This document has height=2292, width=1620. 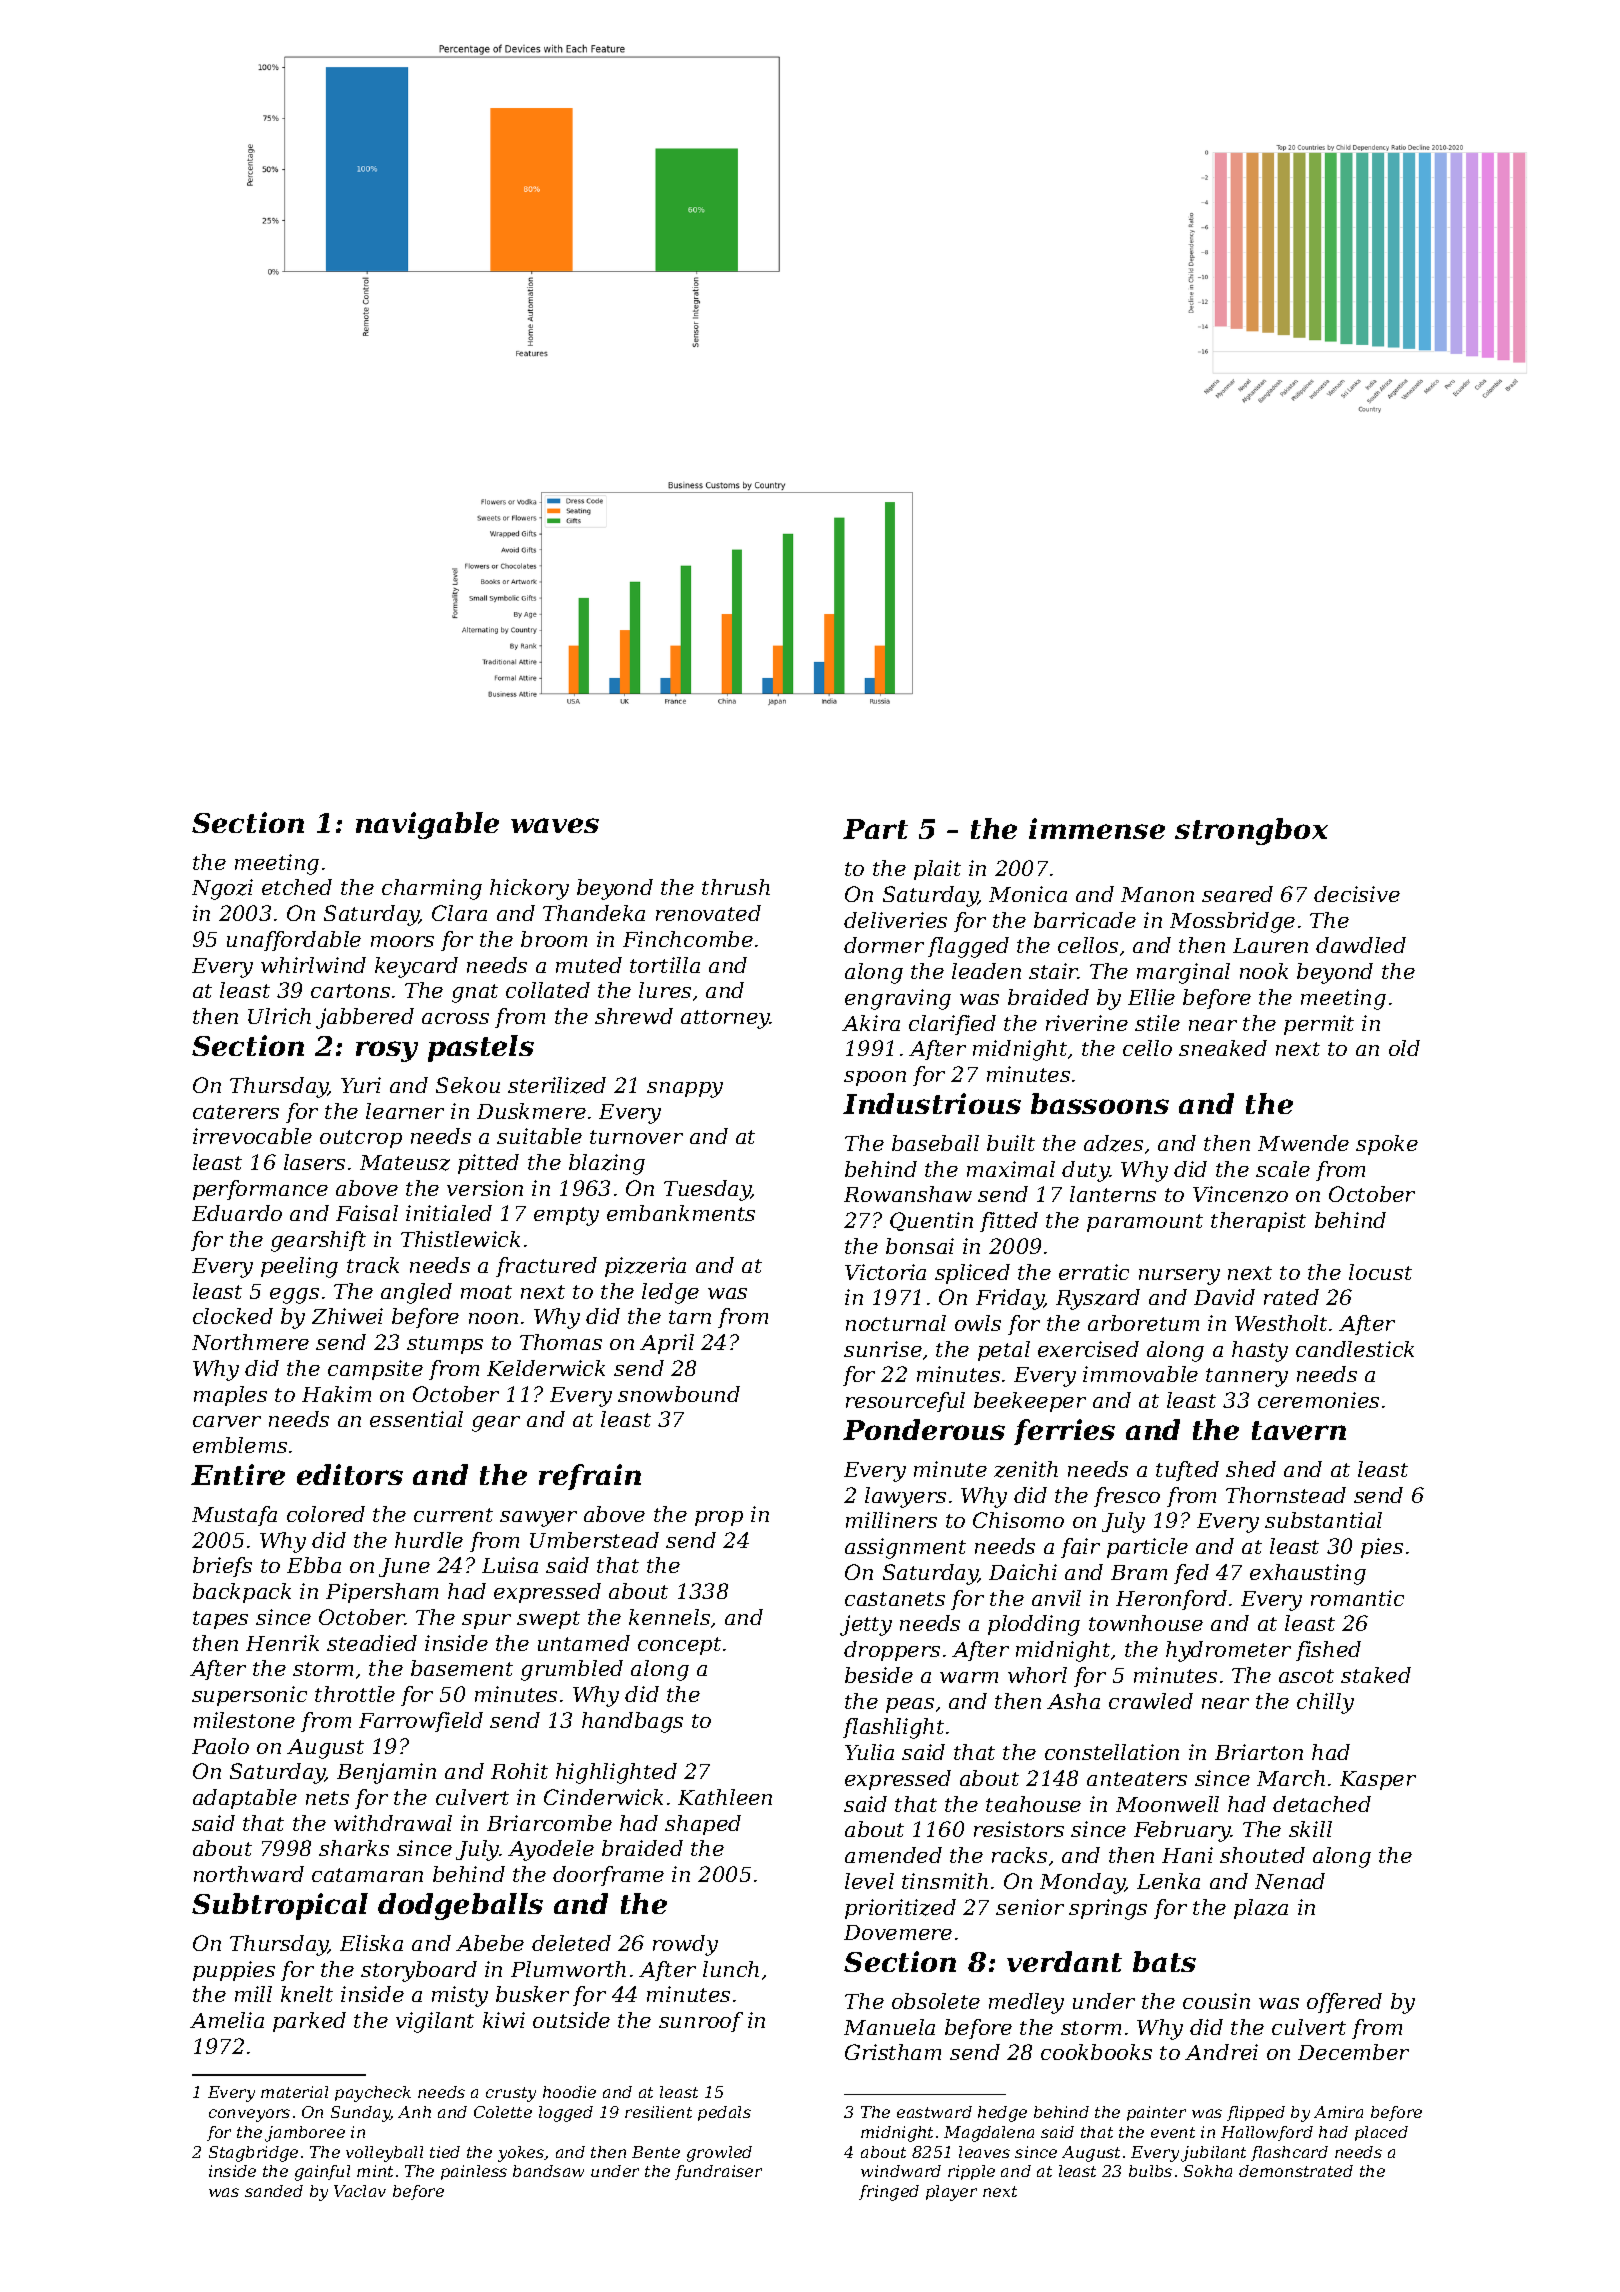 I want to click on charming, so click(x=432, y=889).
